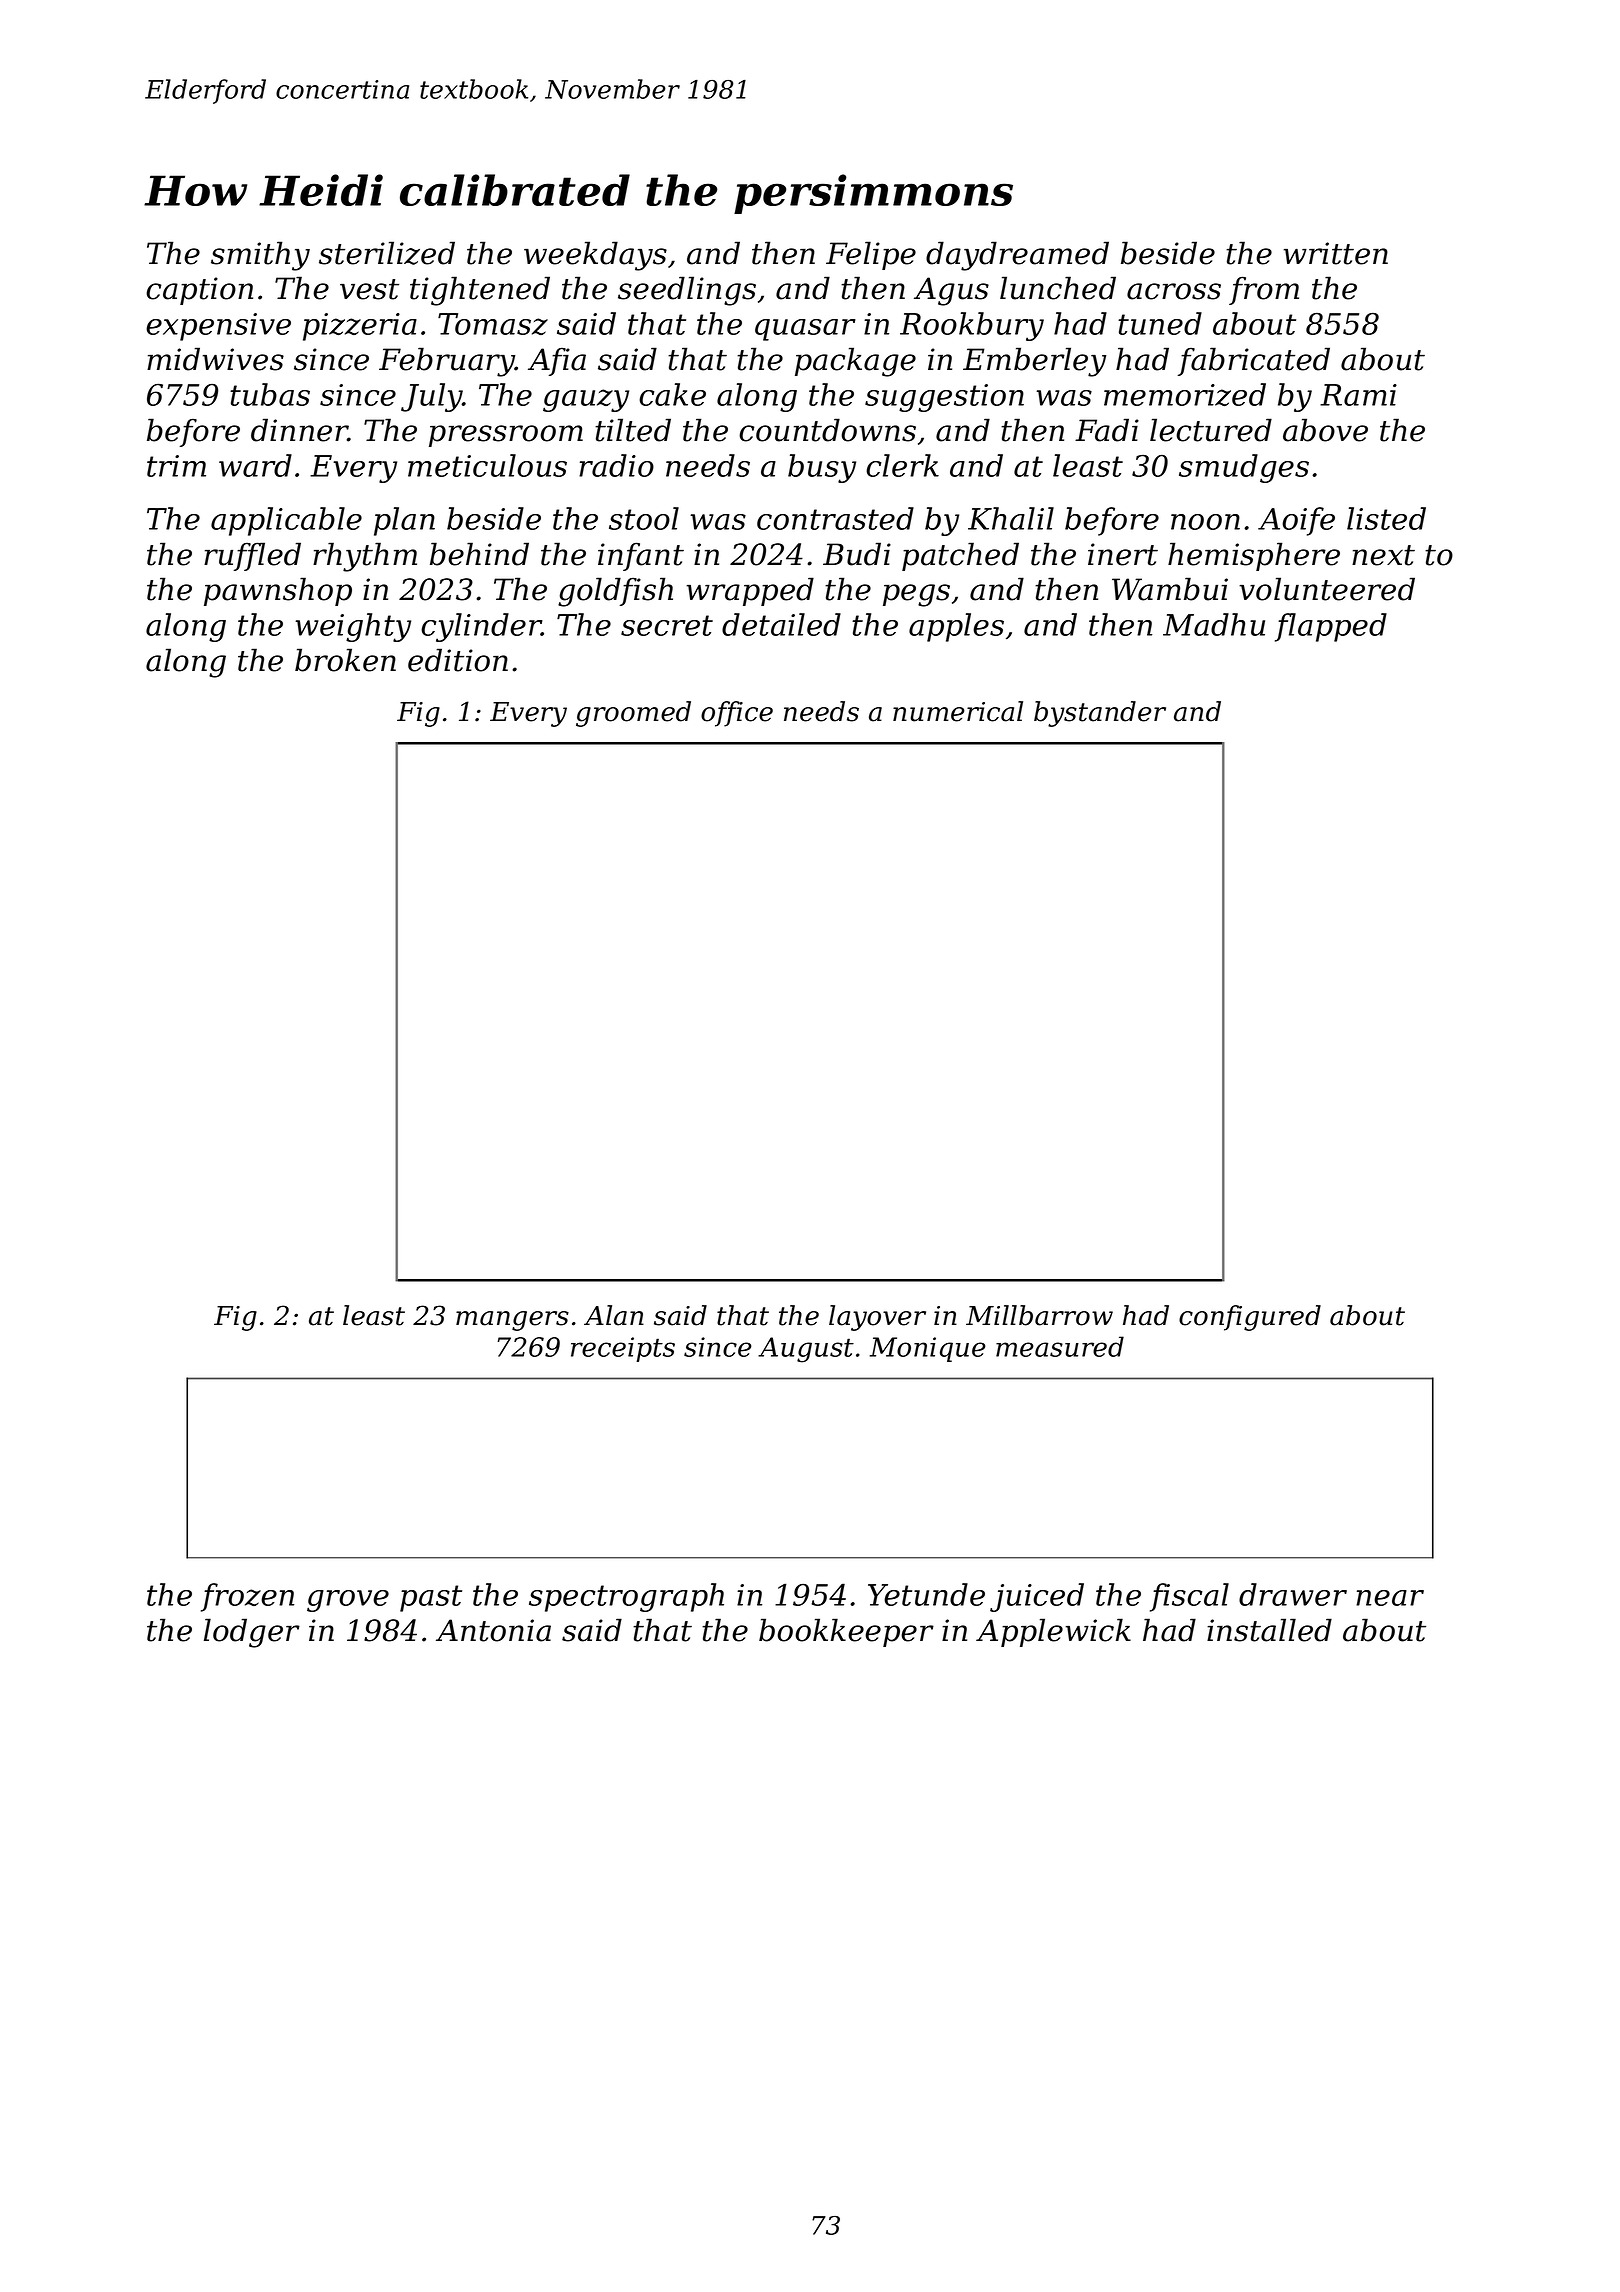 The width and height of the page is (1620, 2292). I want to click on Agus, so click(951, 291).
